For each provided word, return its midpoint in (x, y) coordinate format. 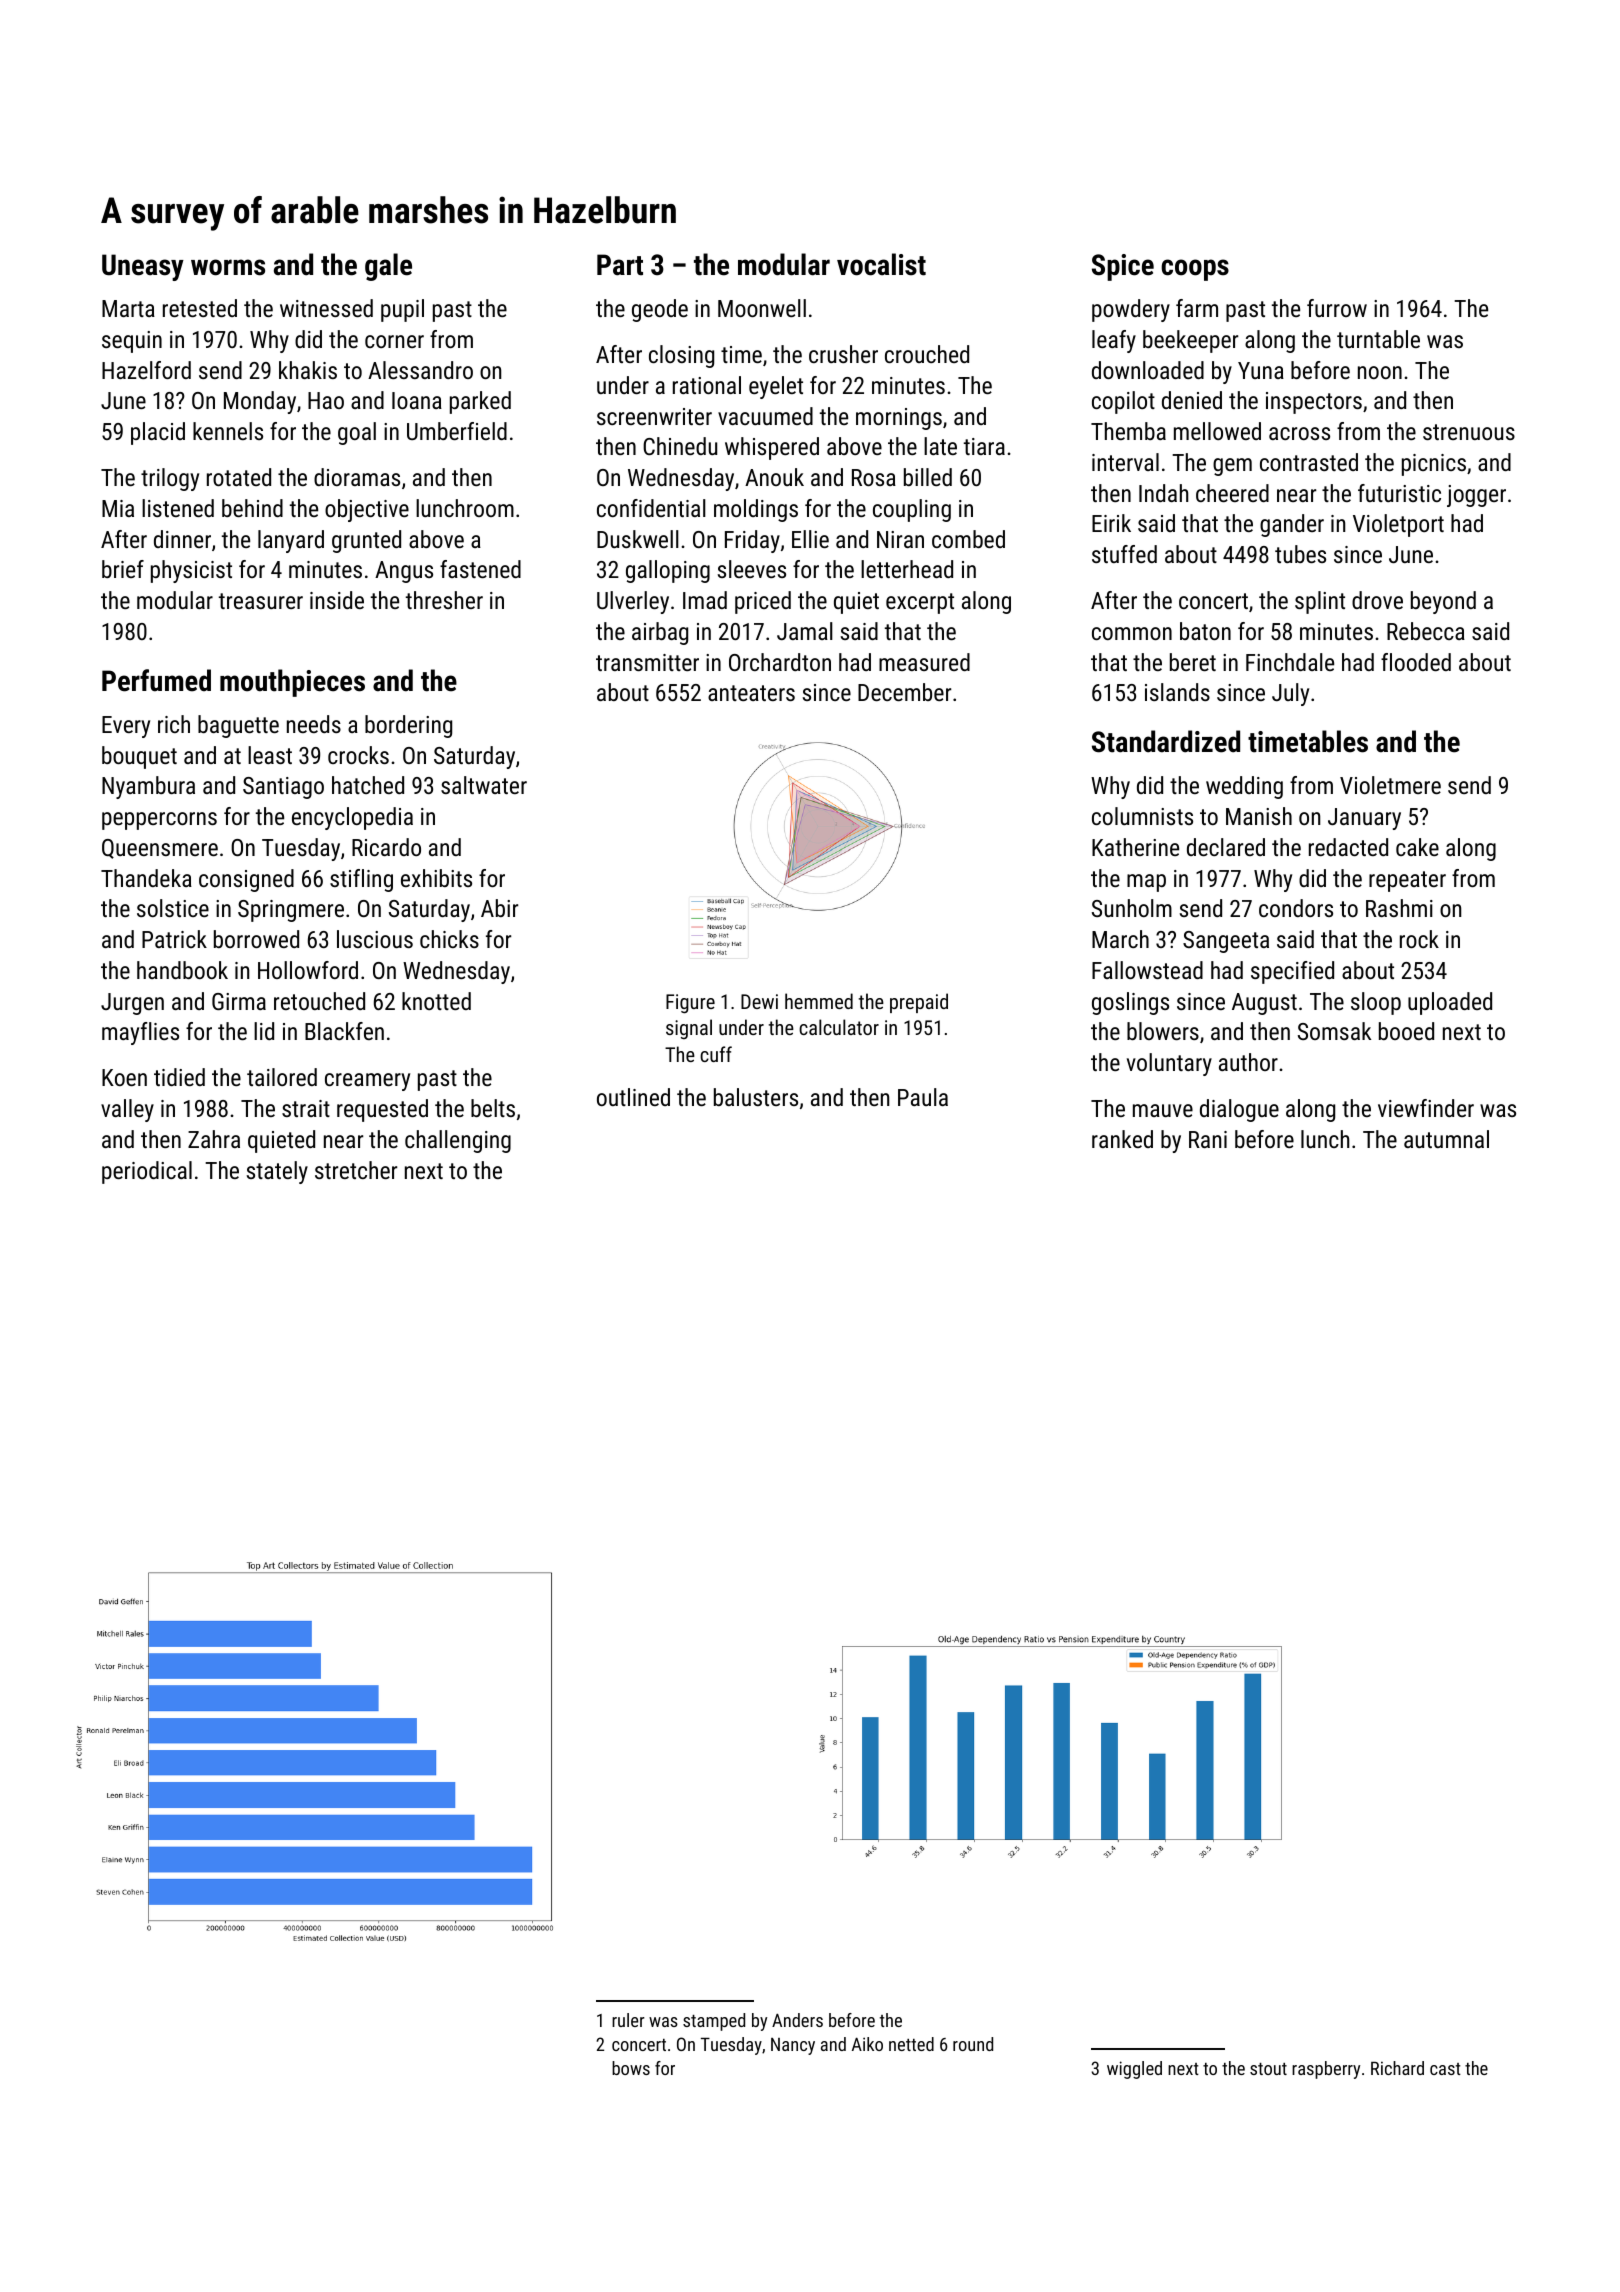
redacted (1348, 847)
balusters (756, 1097)
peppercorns (159, 821)
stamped (714, 2022)
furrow (1337, 308)
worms (228, 267)
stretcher (356, 1170)
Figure (690, 1004)
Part (620, 265)
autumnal (1446, 1139)
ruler (628, 2020)
